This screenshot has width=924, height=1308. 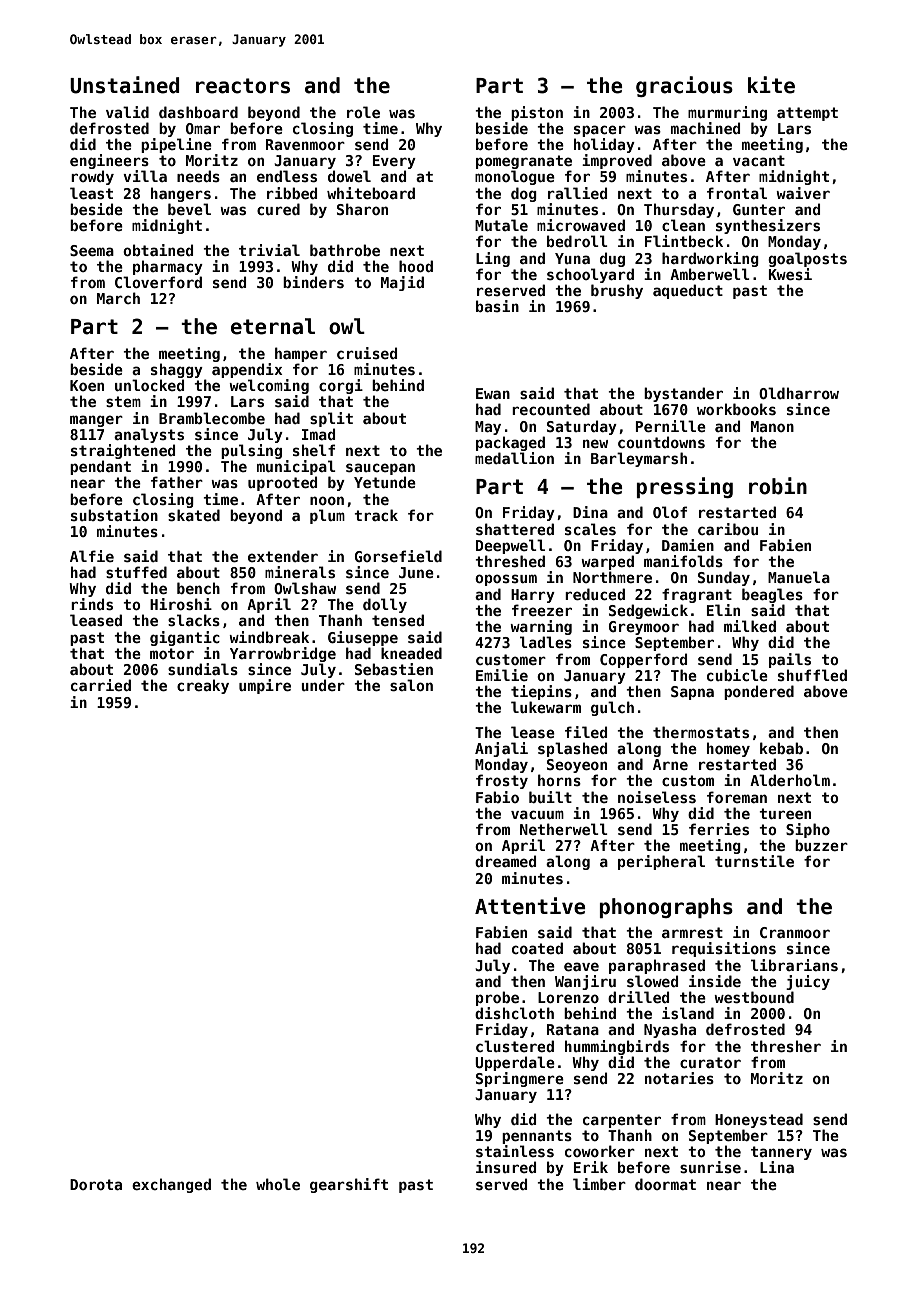 What do you see at coordinates (790, 274) in the screenshot?
I see `Kwesi` at bounding box center [790, 274].
